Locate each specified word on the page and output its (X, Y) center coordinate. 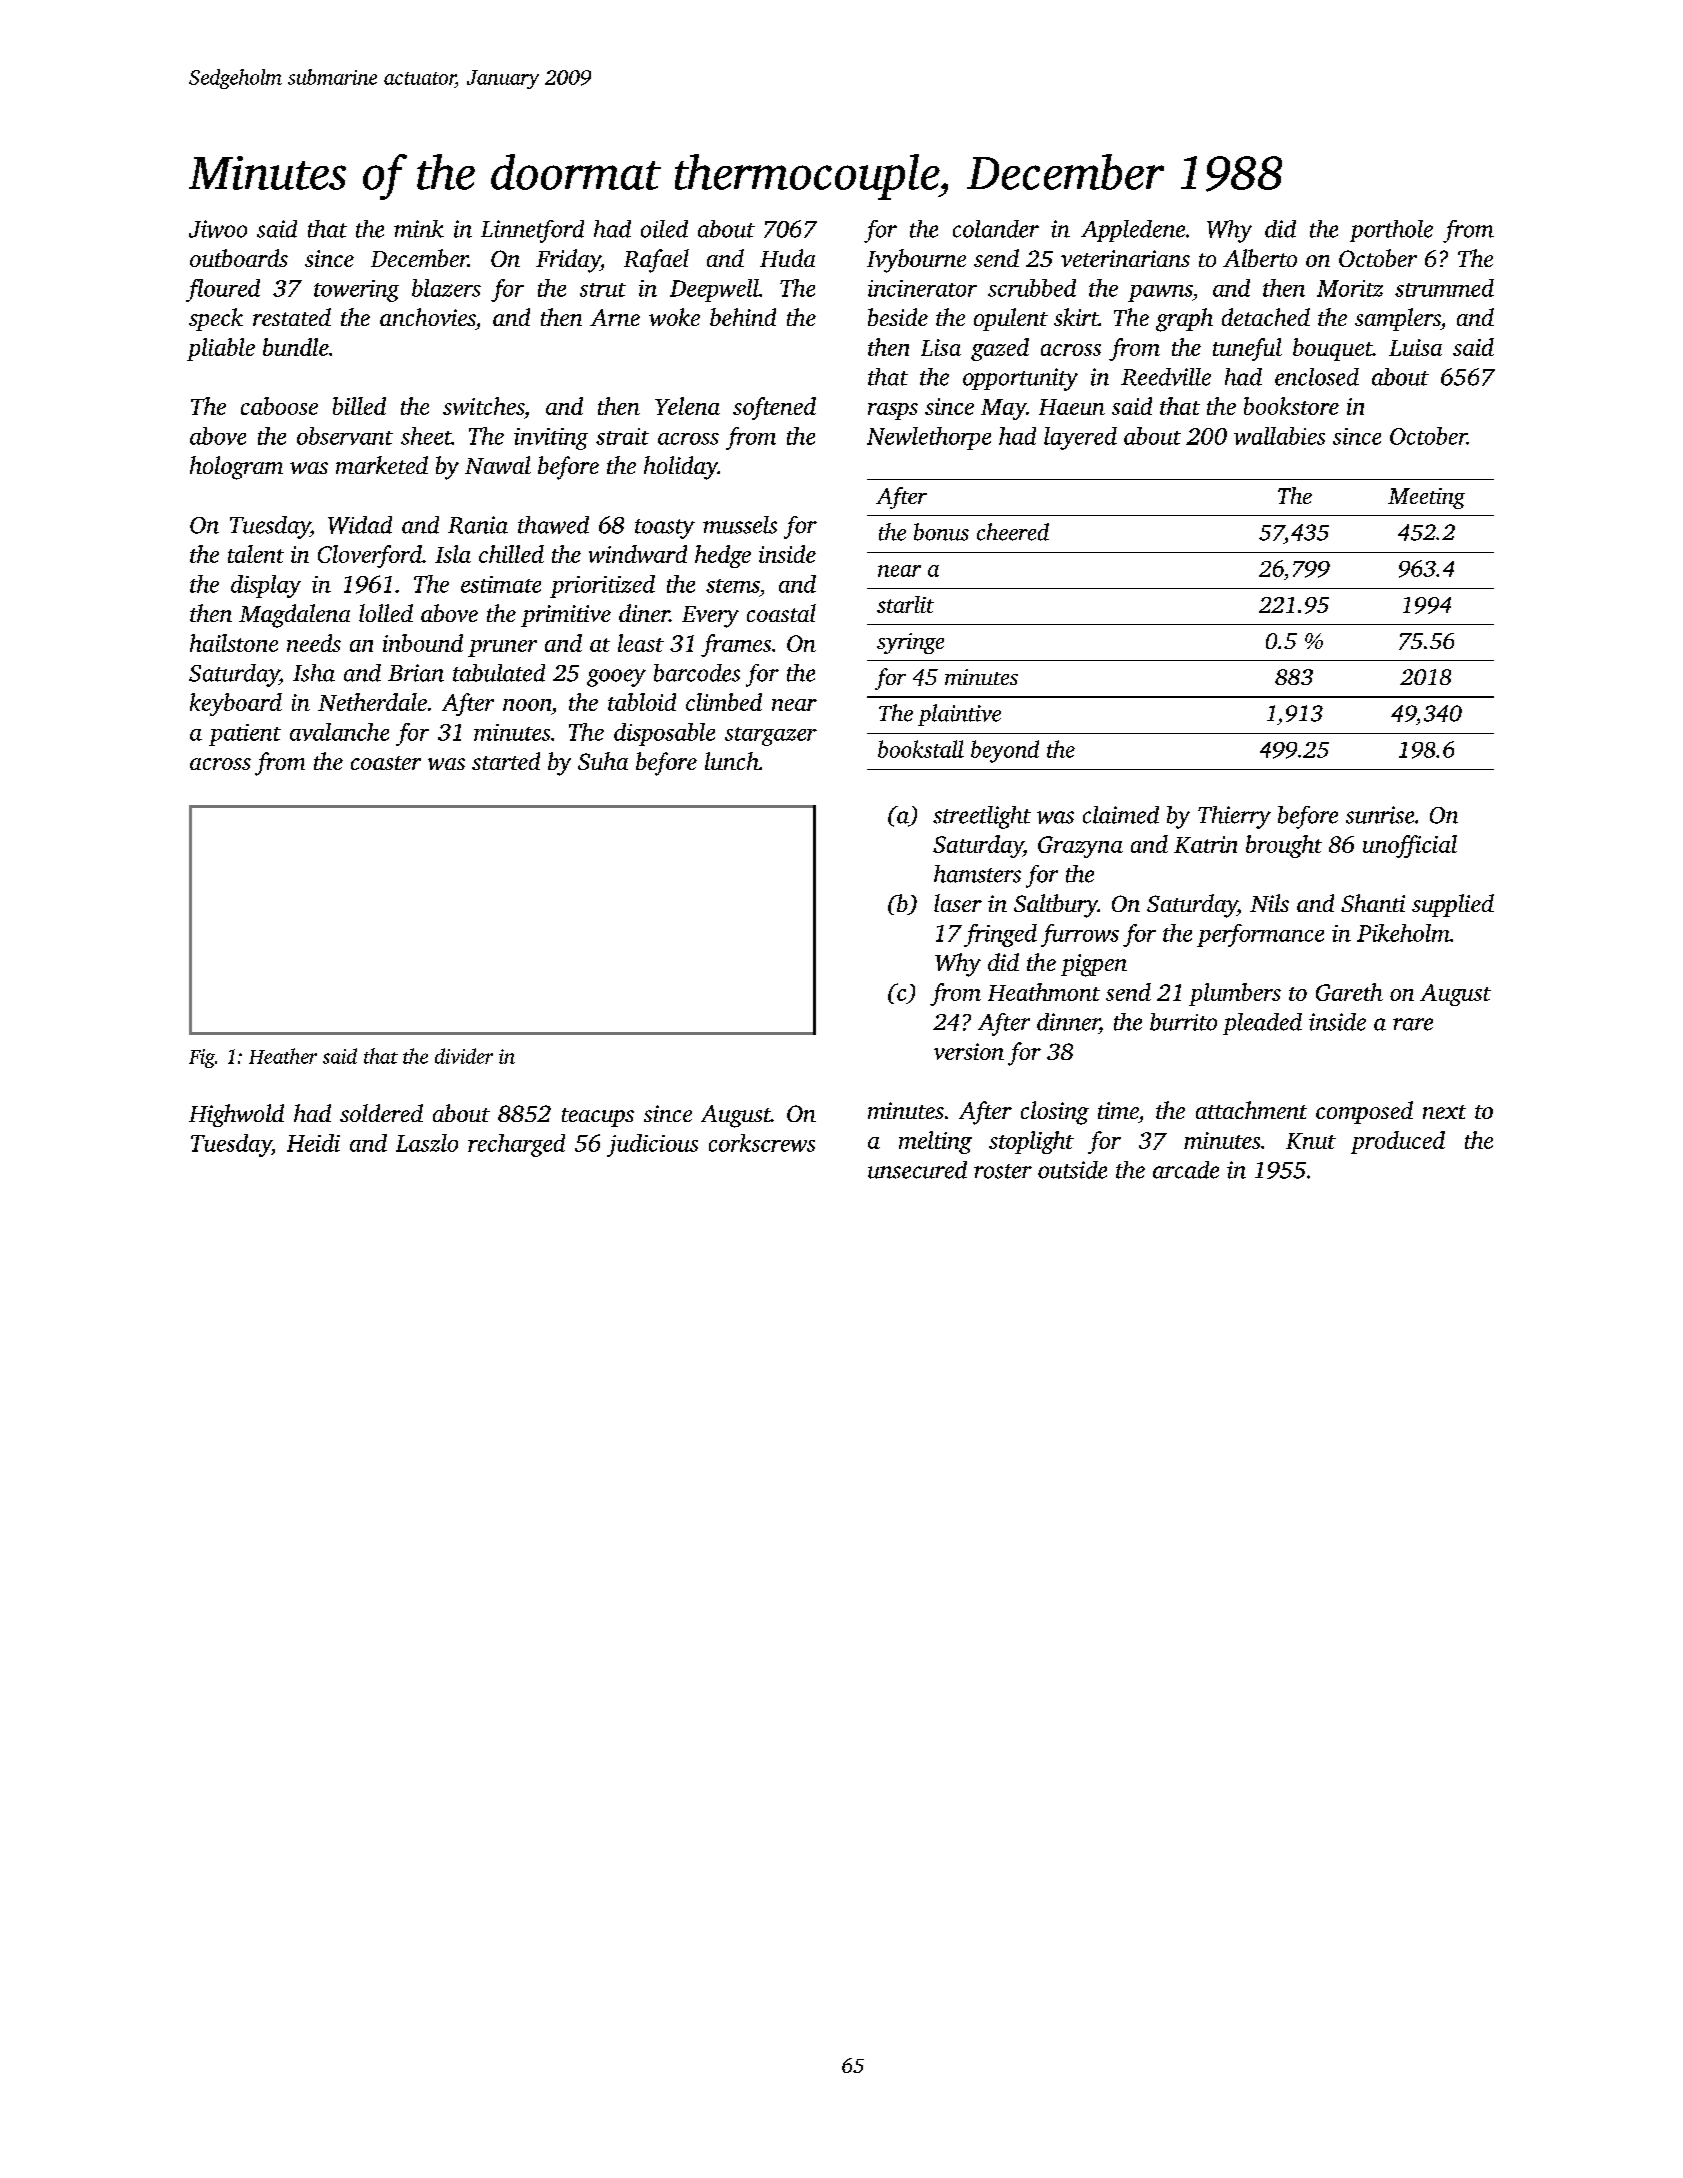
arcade (1186, 1170)
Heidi (313, 1143)
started (506, 761)
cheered (1013, 532)
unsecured (917, 1170)
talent (256, 554)
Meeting (1426, 498)
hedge (723, 556)
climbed (724, 702)
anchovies (428, 317)
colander (996, 229)
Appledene (1133, 231)
